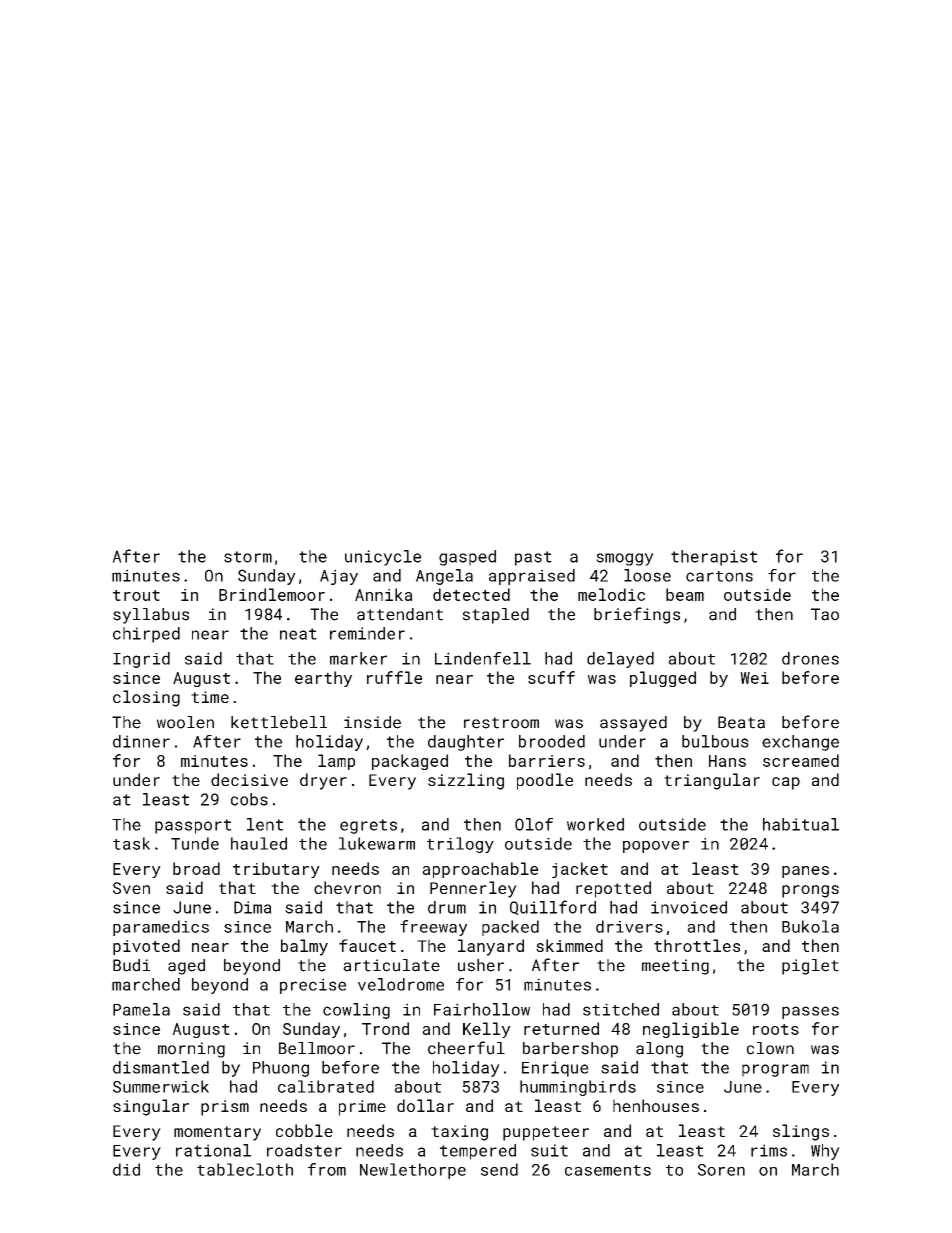 Image resolution: width=952 pixels, height=1233 pixels. Describe the element at coordinates (126, 1169) in the page. I see `did` at that location.
